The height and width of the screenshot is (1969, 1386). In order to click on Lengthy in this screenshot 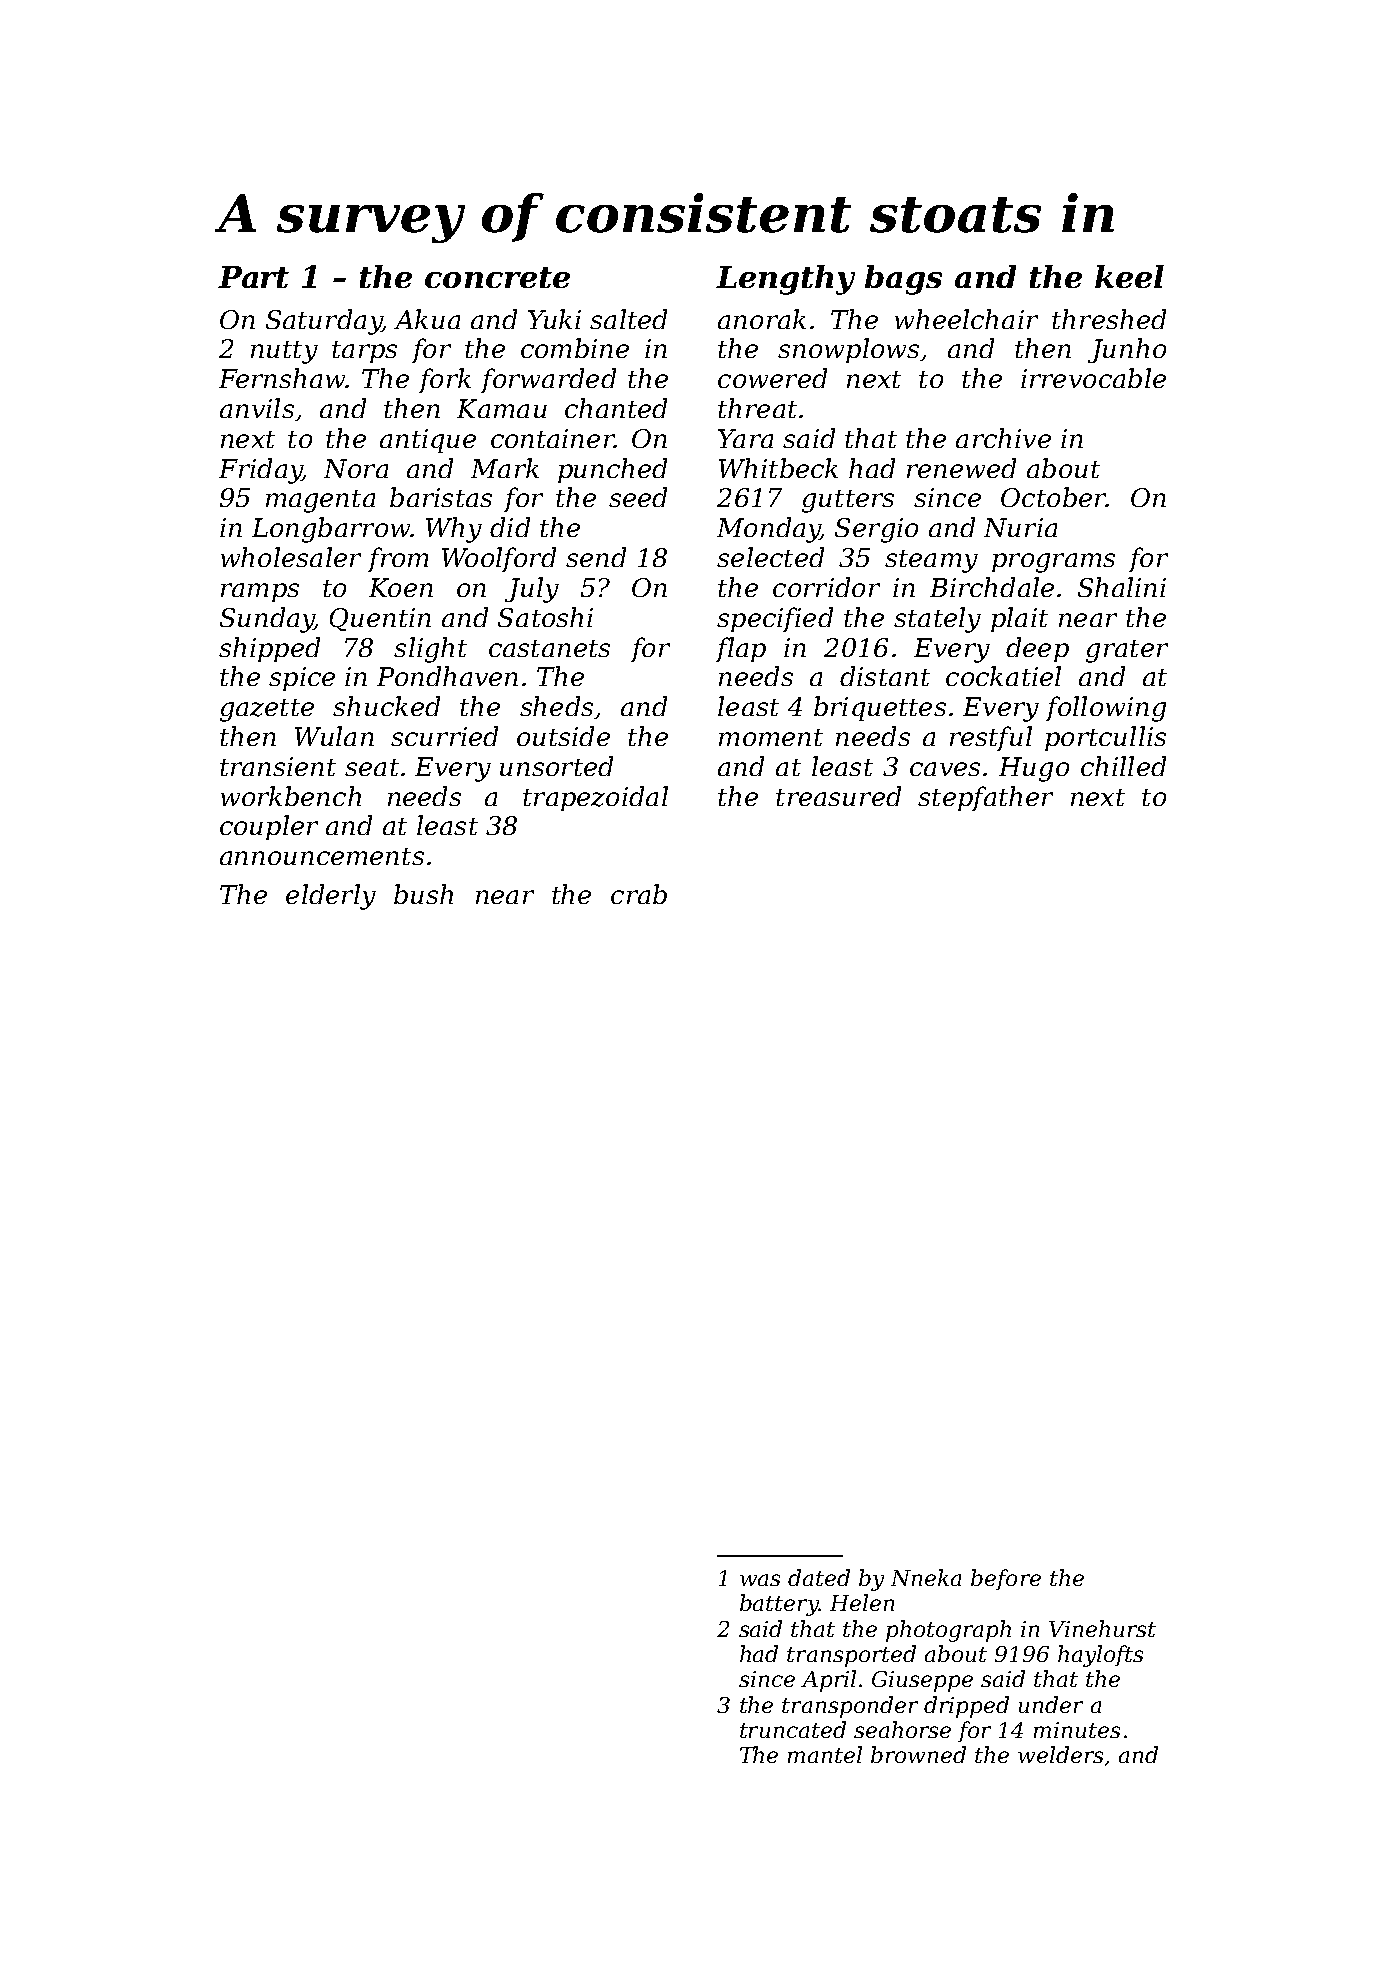, I will do `click(785, 280)`.
